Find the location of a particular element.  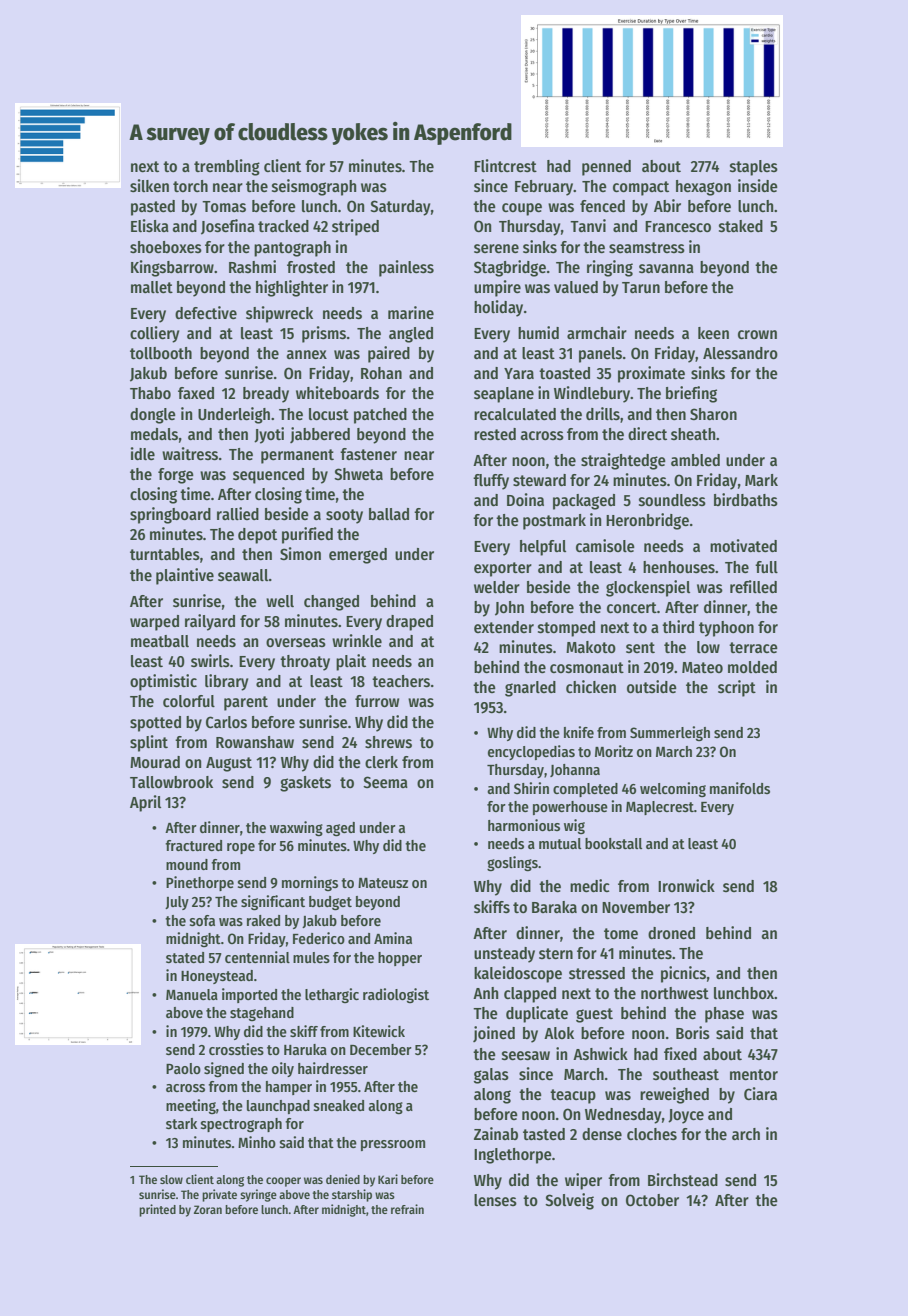

serene is located at coordinates (496, 249).
